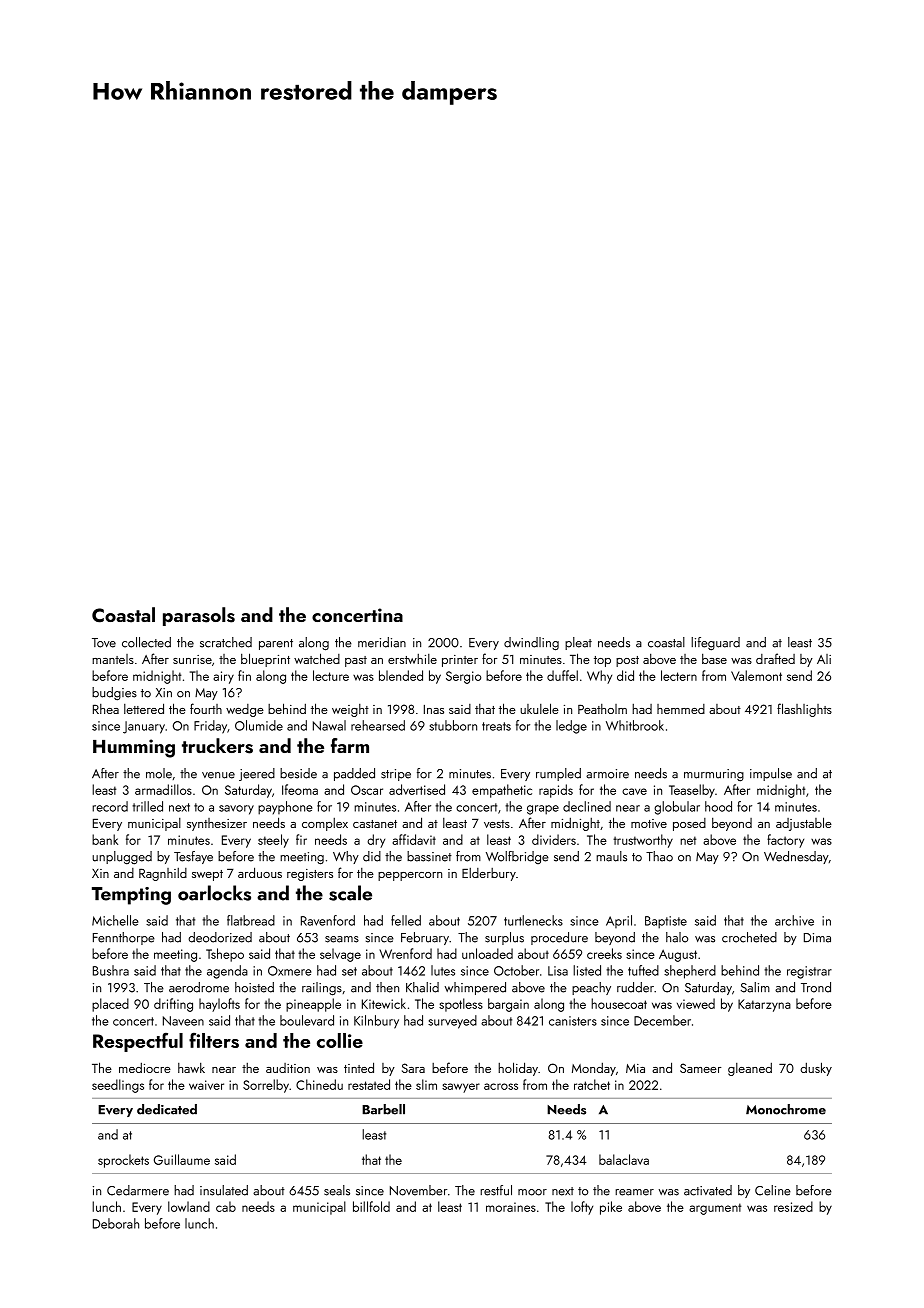 Image resolution: width=924 pixels, height=1308 pixels. Describe the element at coordinates (775, 658) in the image. I see `drafted` at that location.
